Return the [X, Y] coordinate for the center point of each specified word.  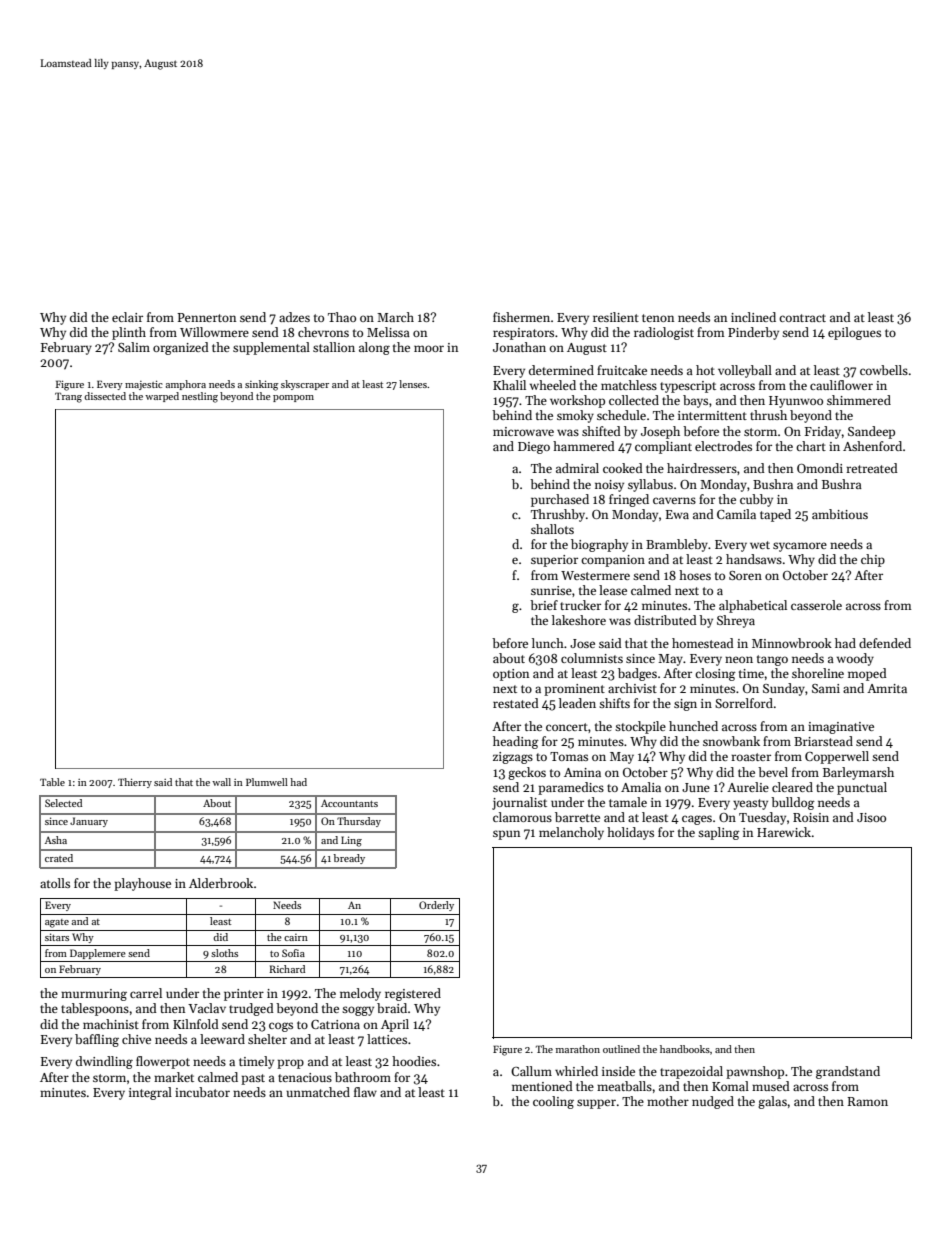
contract [802, 318]
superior [554, 561]
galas [772, 1102]
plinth [129, 333]
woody [855, 659]
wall [221, 782]
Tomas [569, 756]
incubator [202, 1092]
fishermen [521, 317]
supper [596, 1104]
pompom [293, 398]
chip [873, 560]
